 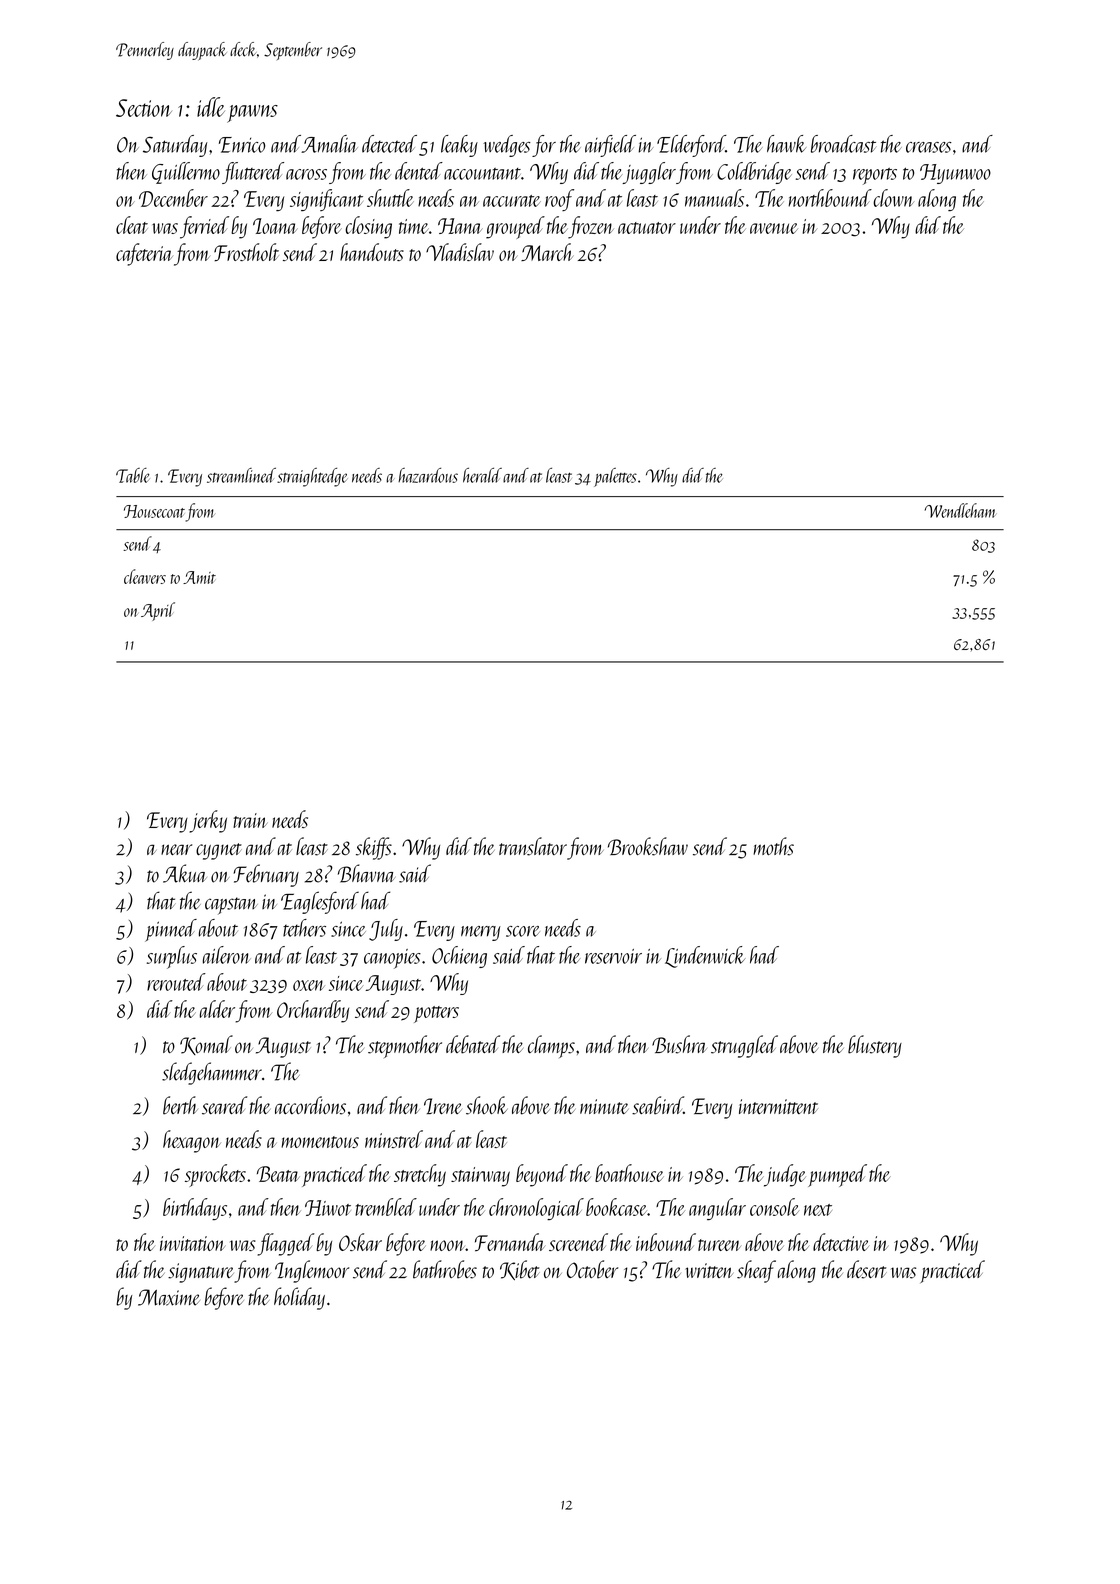 I want to click on Maxime, so click(x=169, y=1297).
